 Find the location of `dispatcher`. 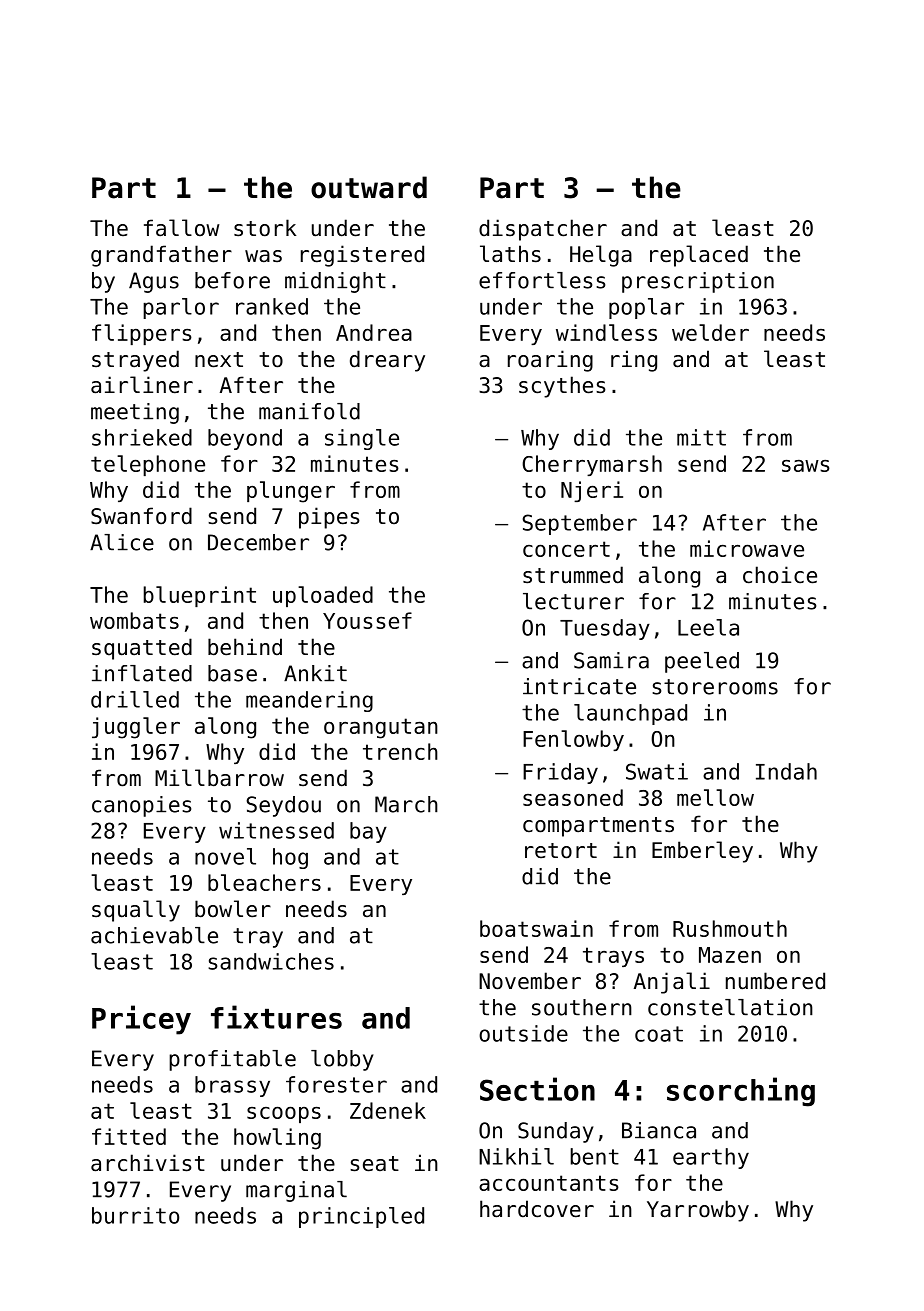

dispatcher is located at coordinates (543, 230).
